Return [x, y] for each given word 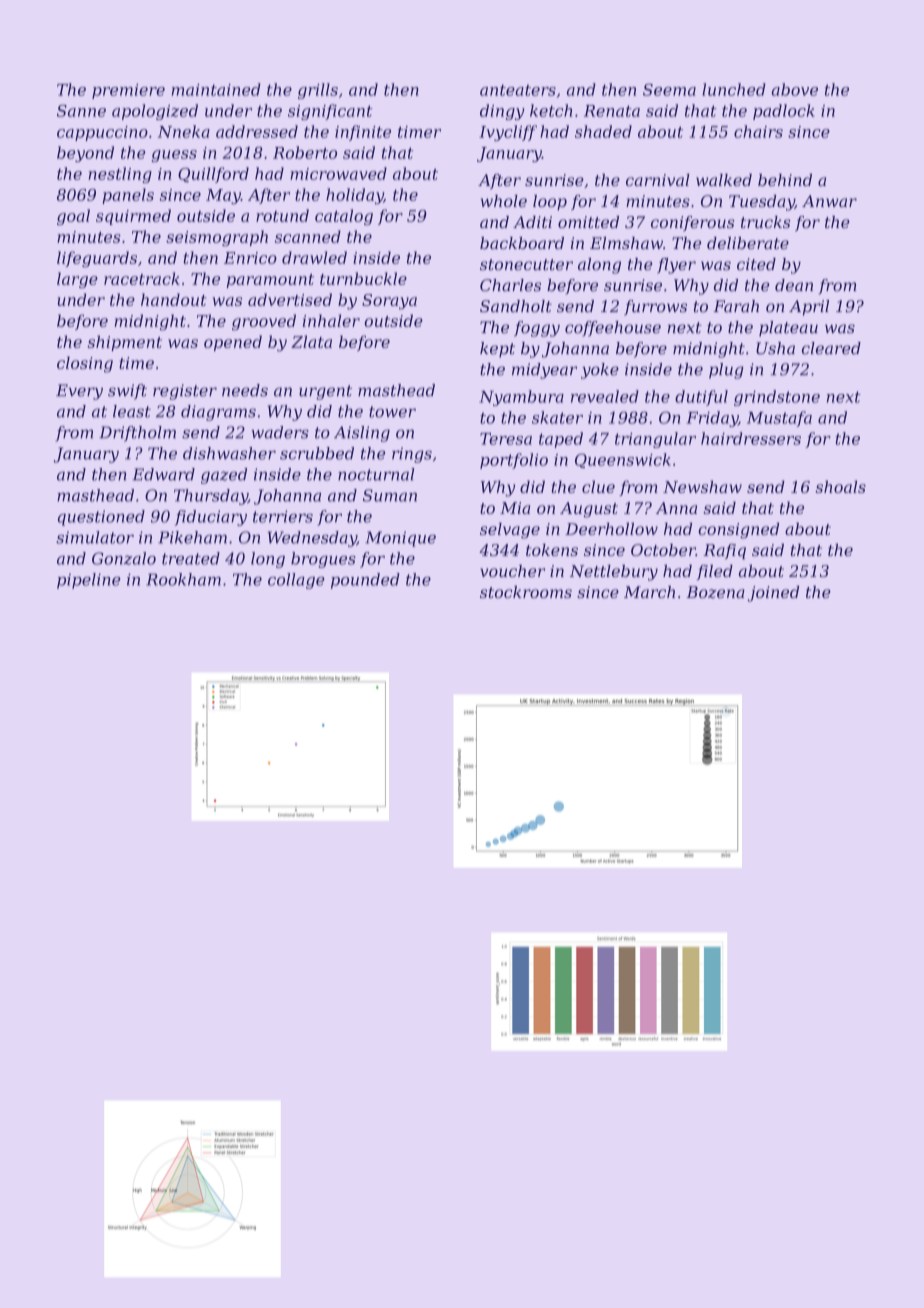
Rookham [183, 579]
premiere [128, 91]
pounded [365, 581]
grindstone [777, 398]
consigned [738, 531]
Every [79, 392]
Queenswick [623, 460]
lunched [734, 89]
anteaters [518, 90]
